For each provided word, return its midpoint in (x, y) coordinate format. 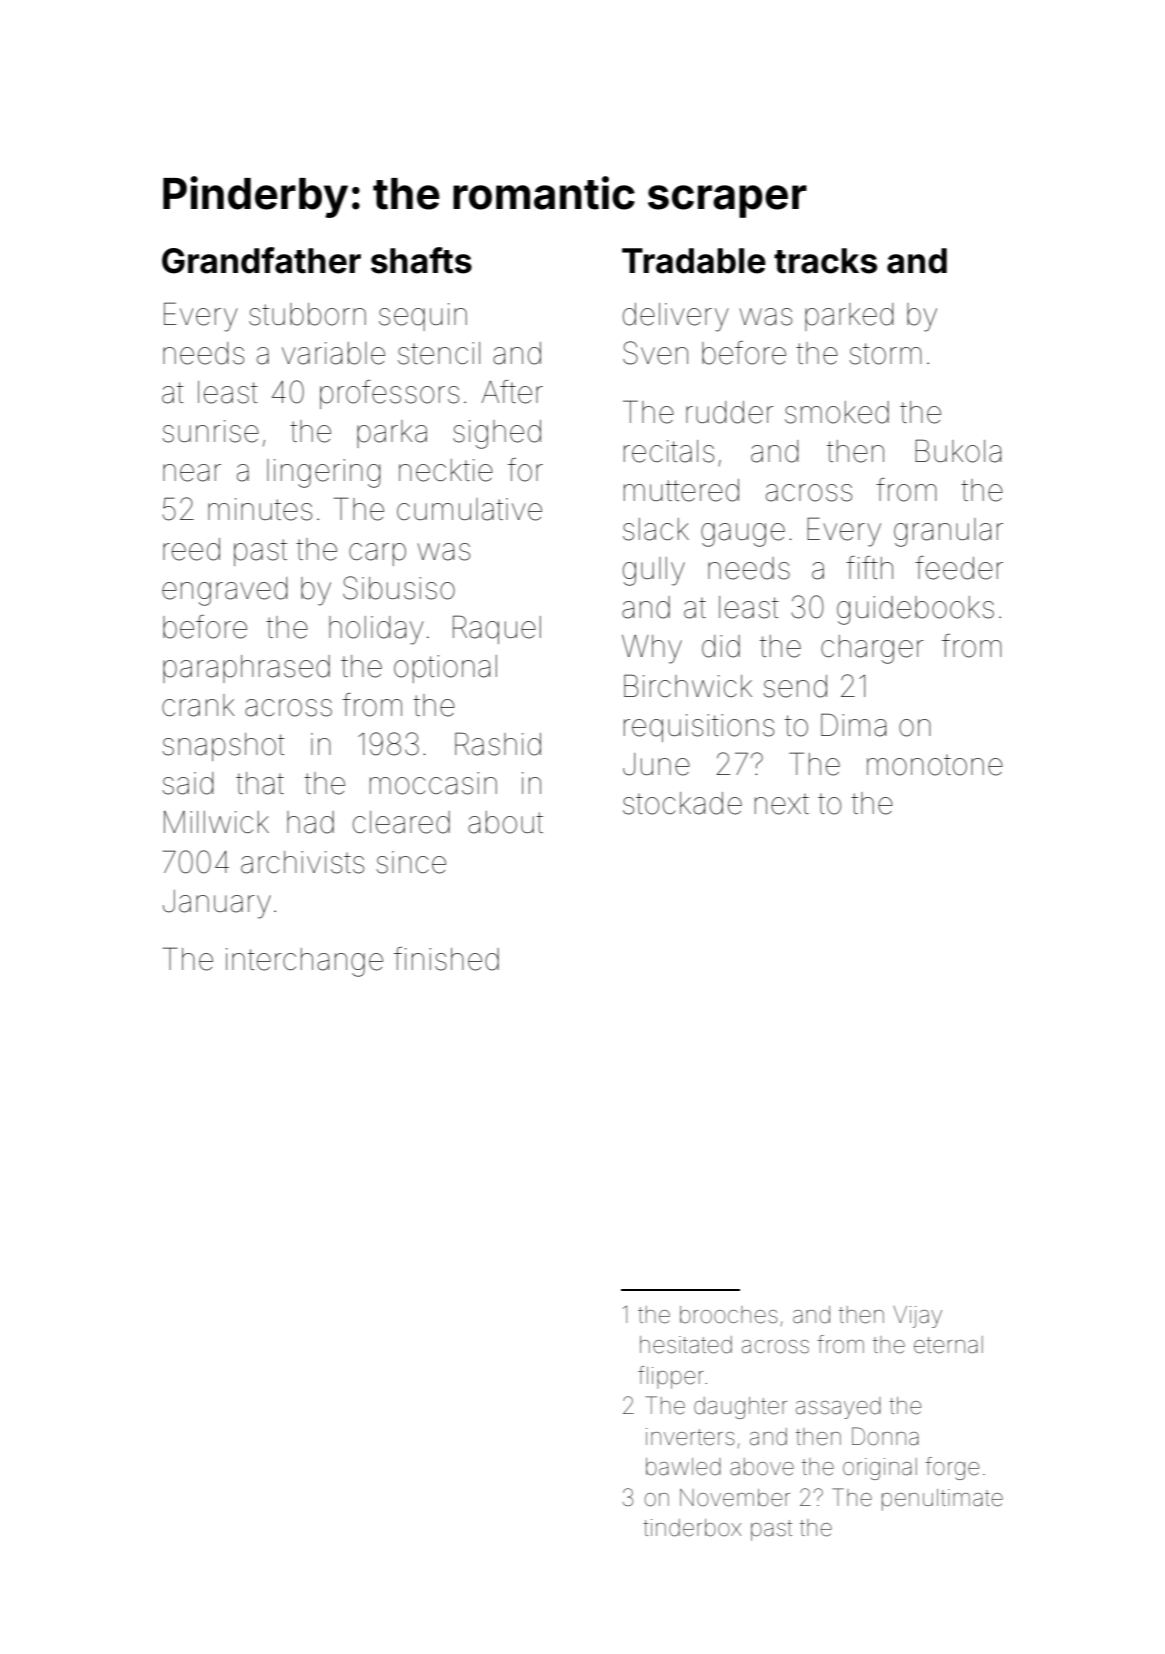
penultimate (942, 1500)
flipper (671, 1377)
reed (191, 549)
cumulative (469, 509)
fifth (869, 567)
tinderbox (692, 1528)
